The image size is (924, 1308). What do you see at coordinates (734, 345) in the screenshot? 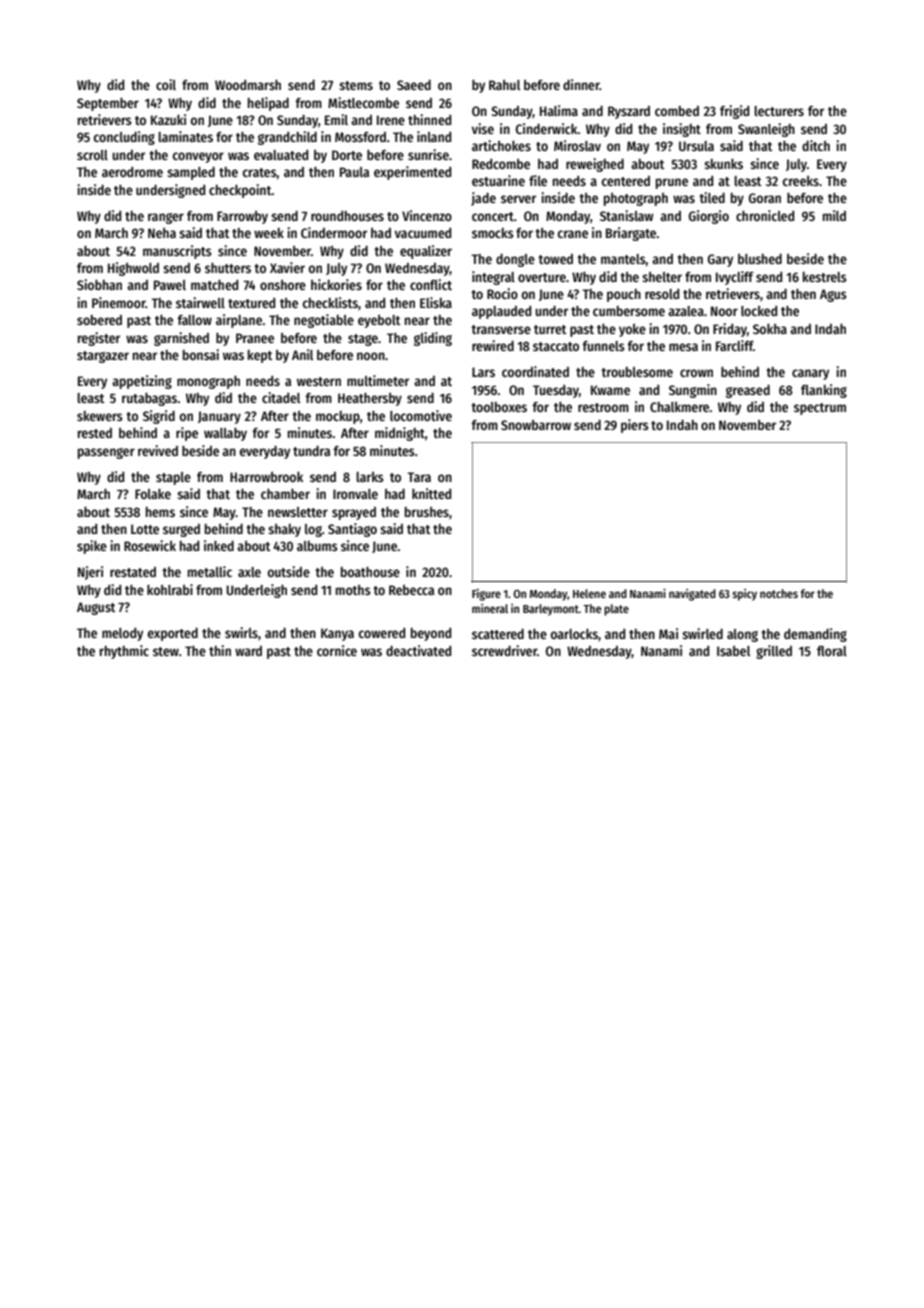
I see `Farcliff` at bounding box center [734, 345].
